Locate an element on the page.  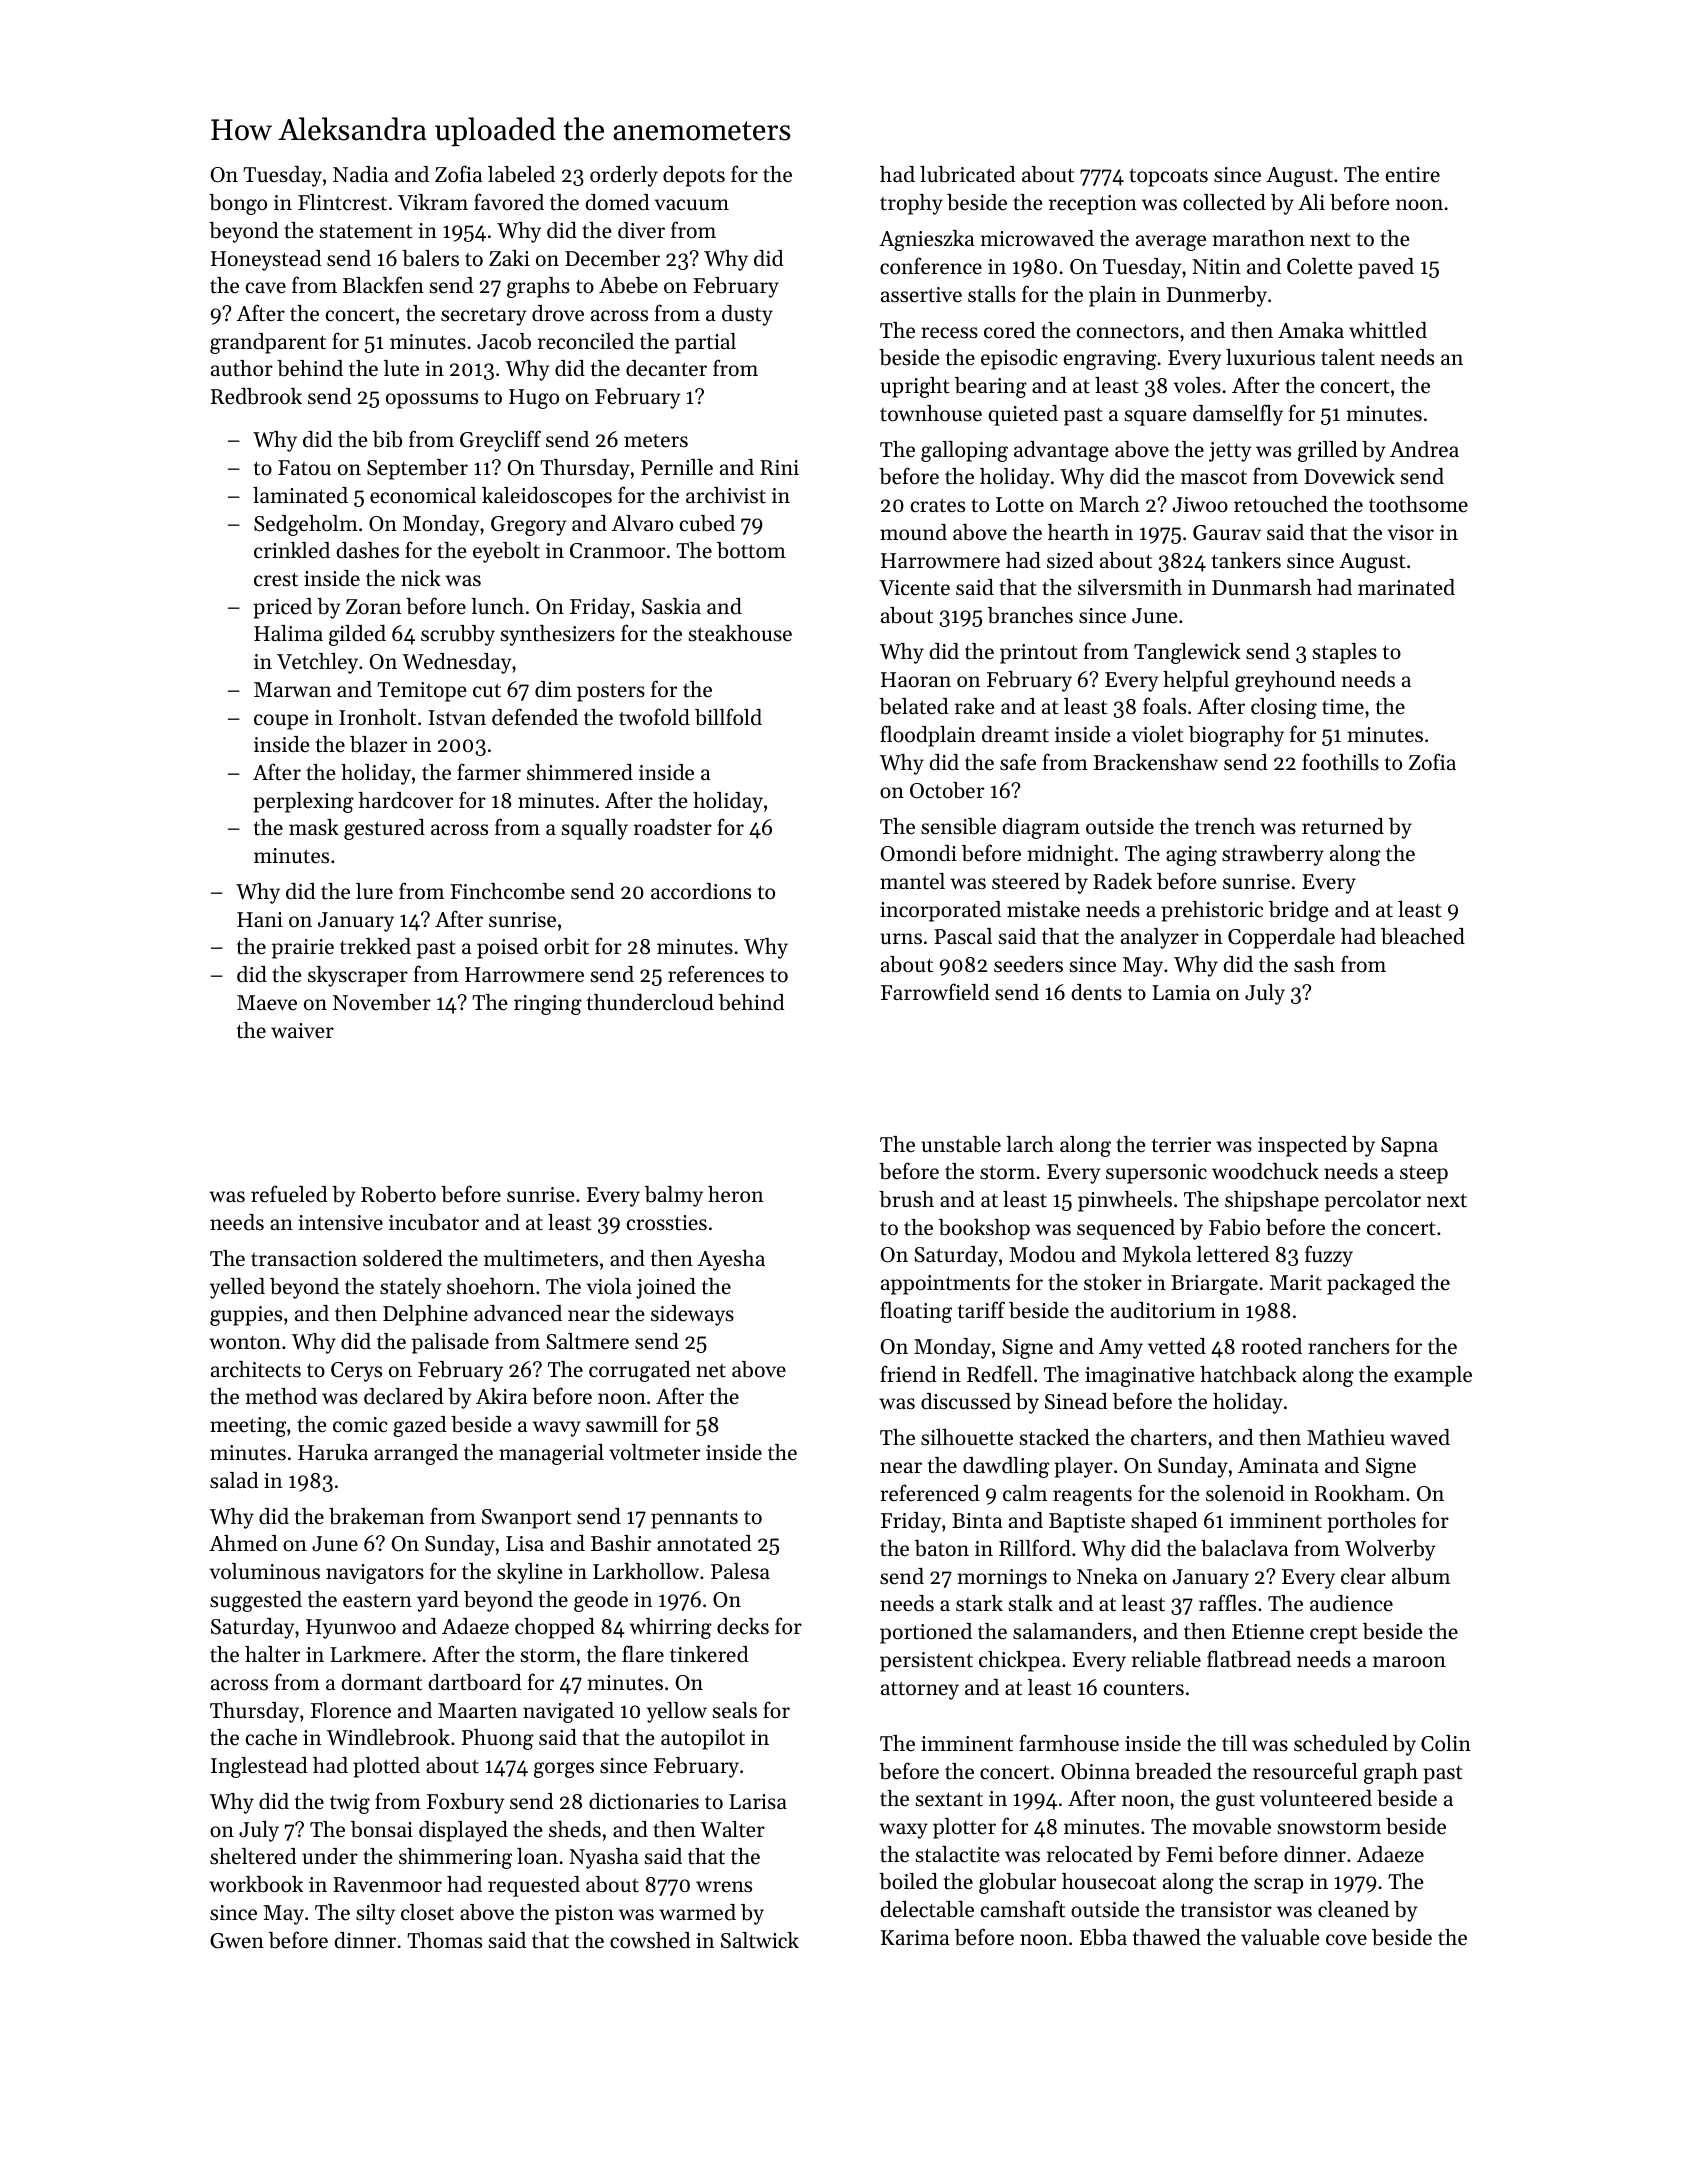
seals is located at coordinates (735, 1710).
